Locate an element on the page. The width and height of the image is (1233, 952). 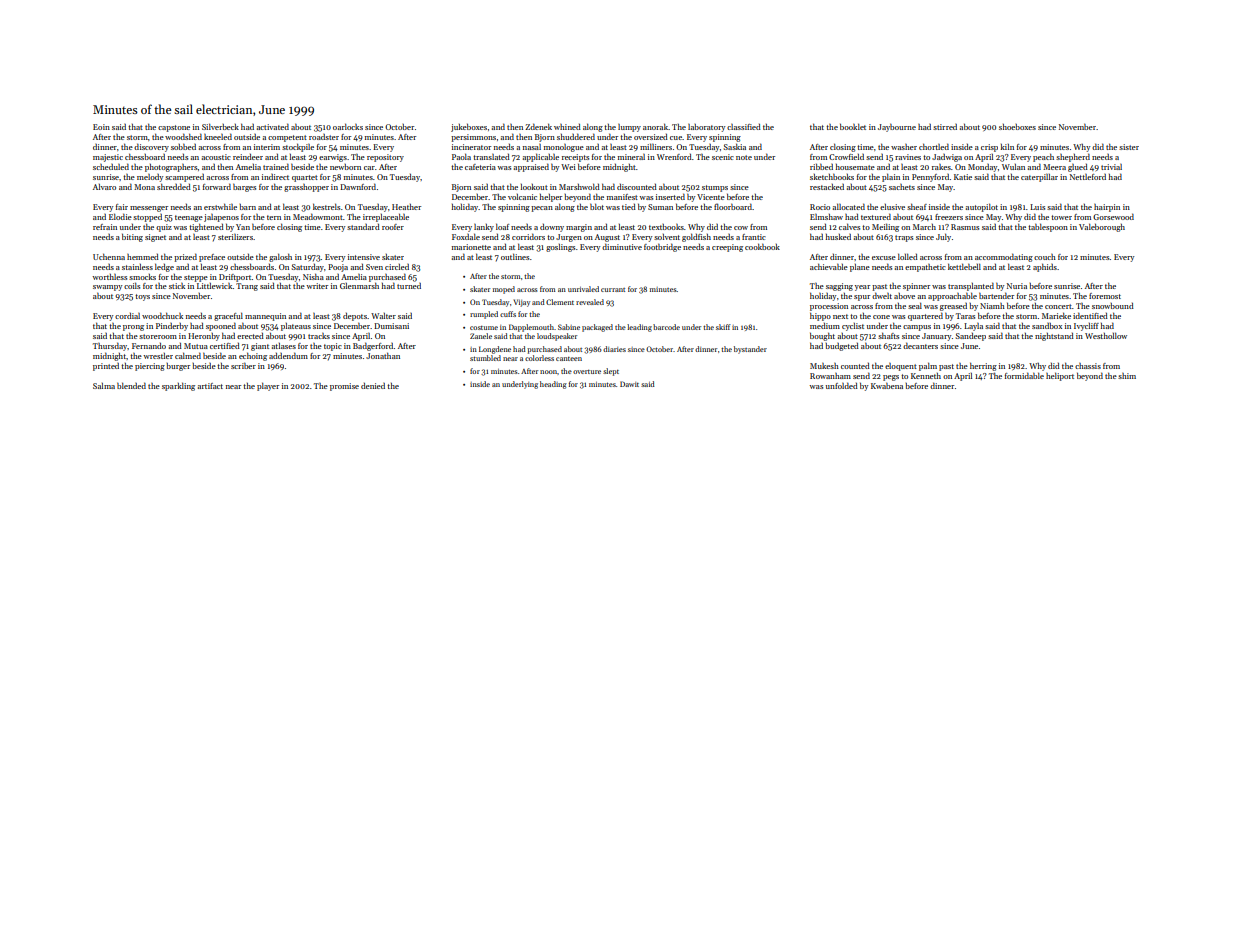
loaf is located at coordinates (502, 226).
